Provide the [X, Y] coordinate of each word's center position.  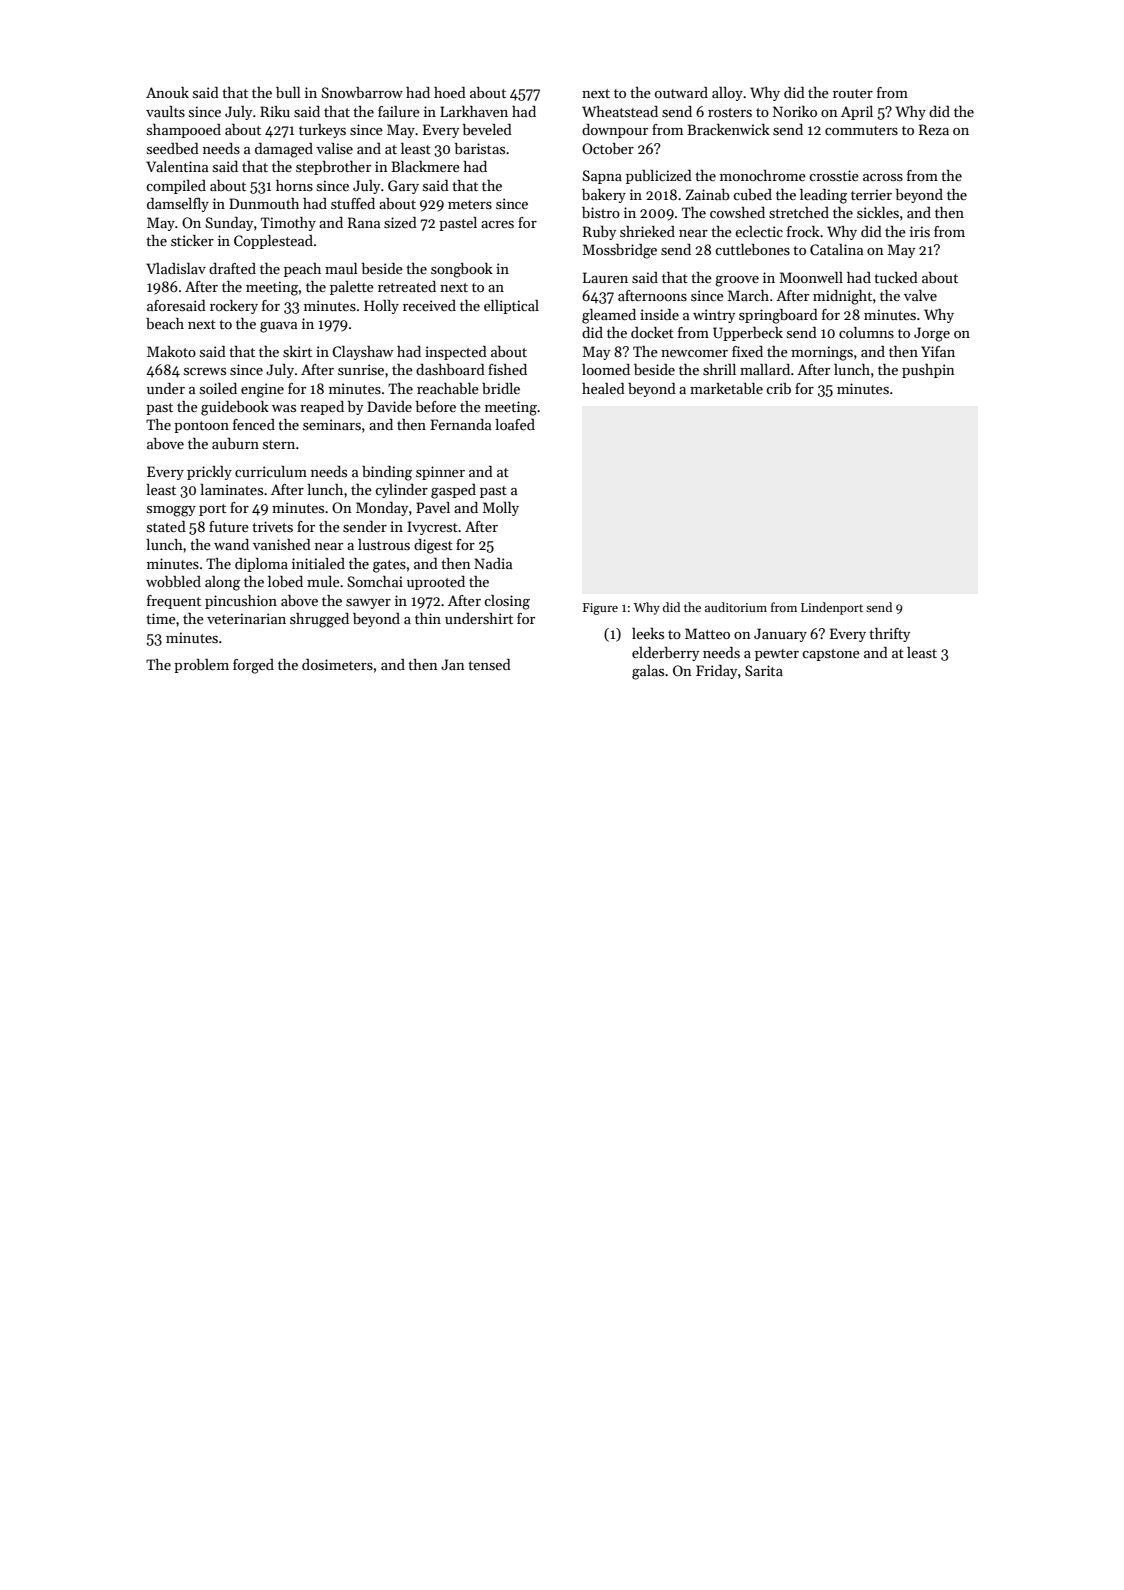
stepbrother [333, 168]
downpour [615, 131]
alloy [727, 94]
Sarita [764, 670]
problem [201, 666]
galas [648, 672]
